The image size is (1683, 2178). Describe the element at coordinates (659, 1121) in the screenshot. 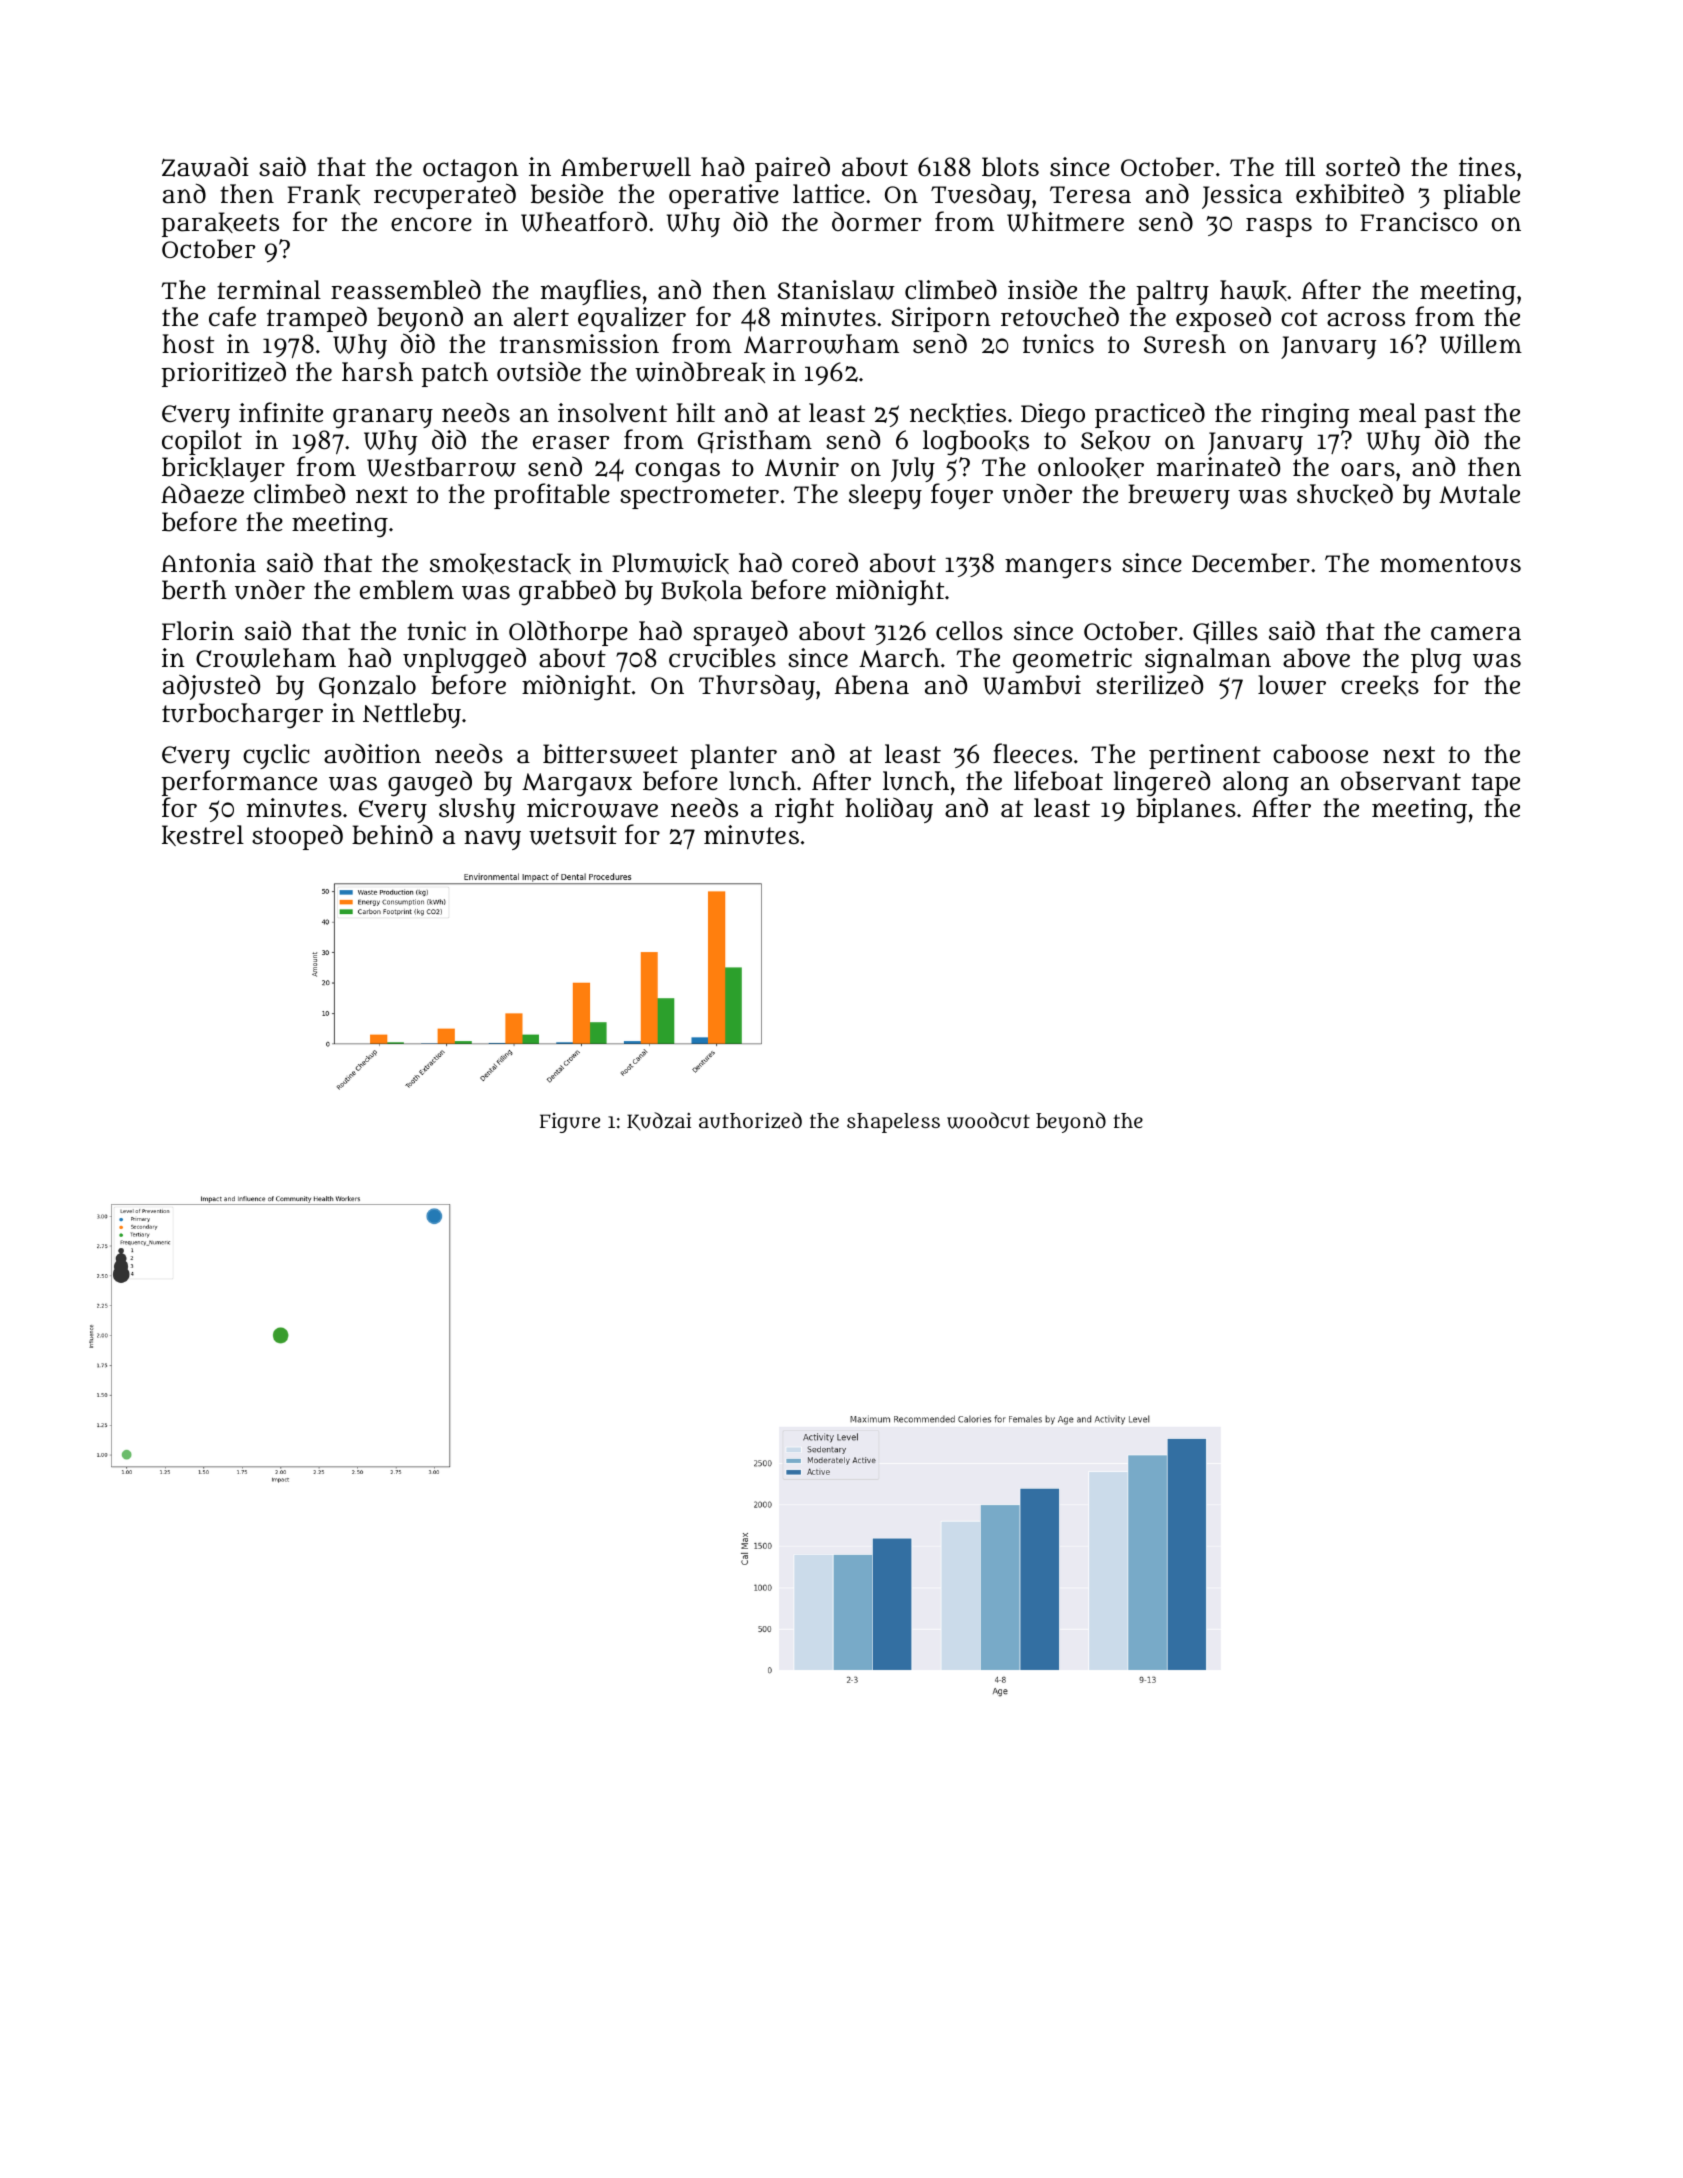

I see `Kudzai` at that location.
